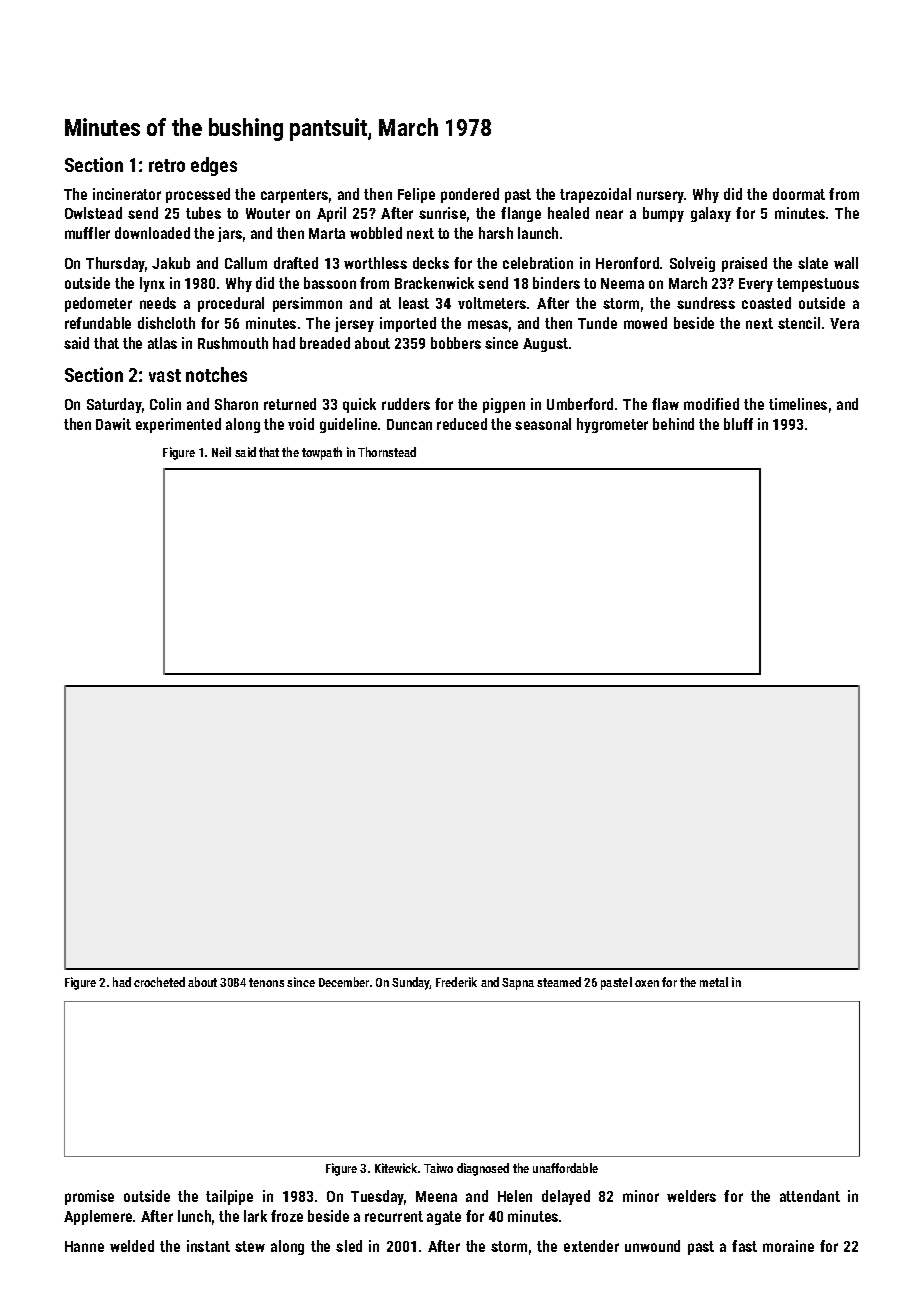  I want to click on retro, so click(167, 165).
